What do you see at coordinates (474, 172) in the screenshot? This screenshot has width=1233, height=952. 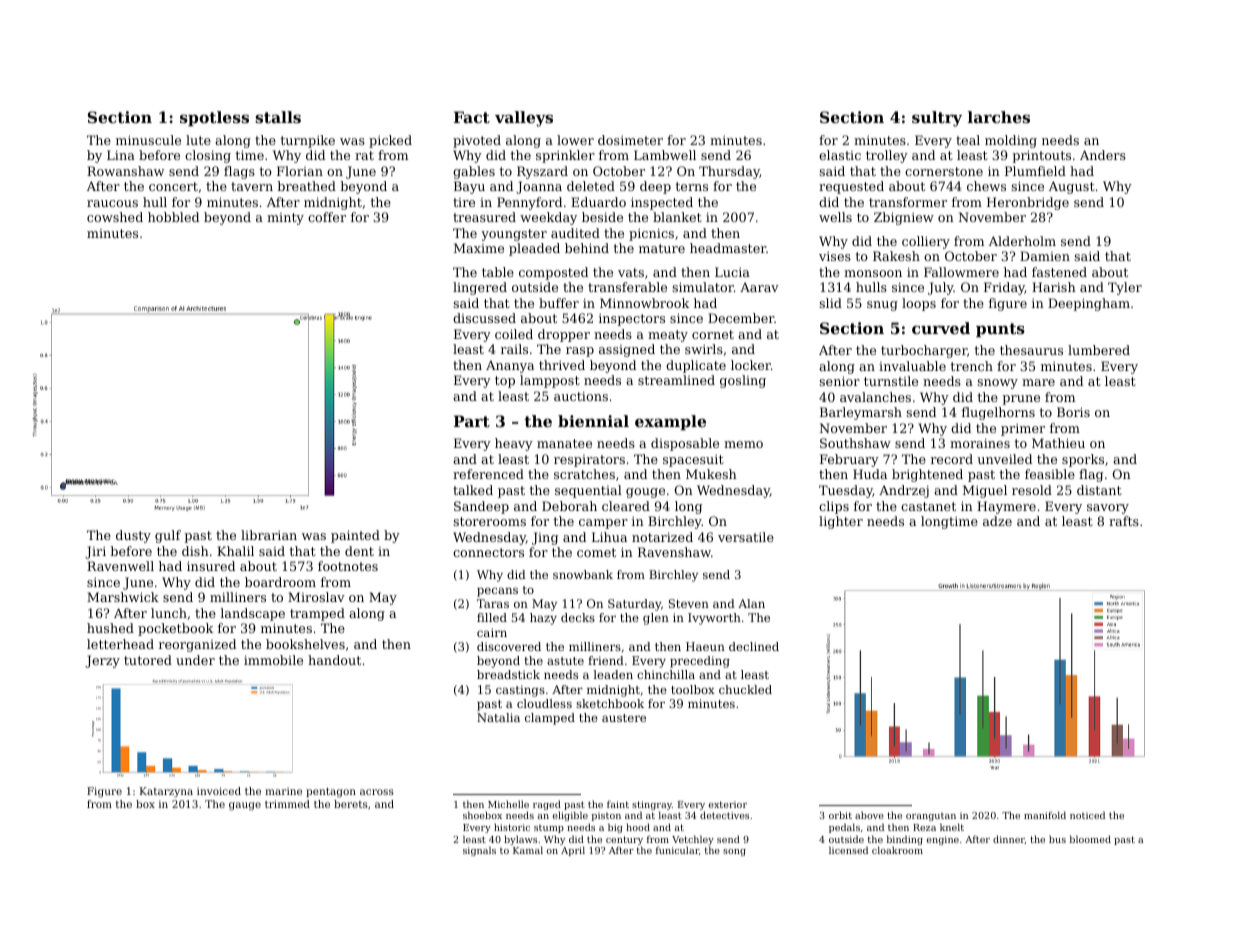 I see `gables` at bounding box center [474, 172].
